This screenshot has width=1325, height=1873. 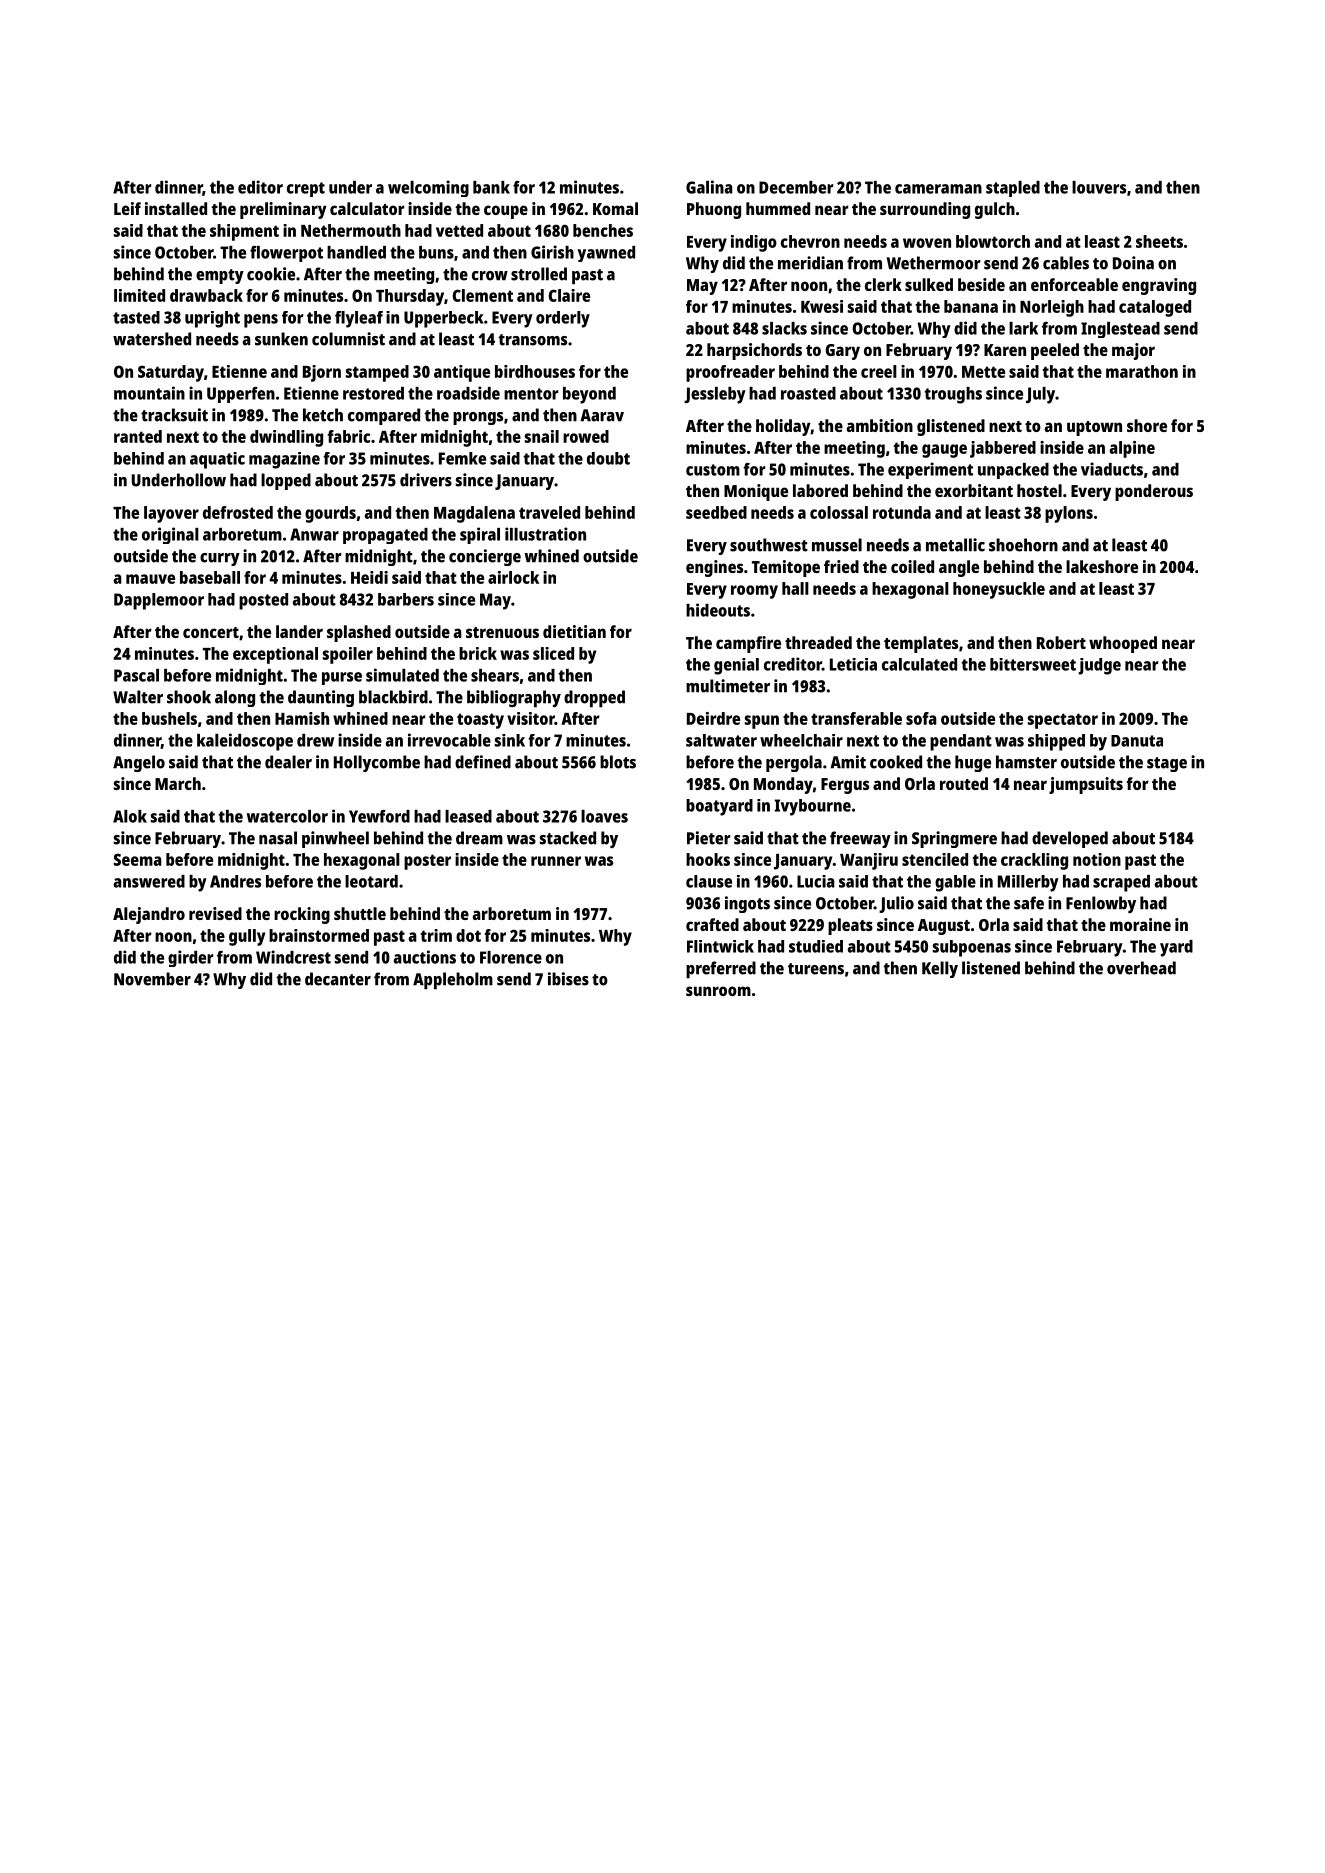 What do you see at coordinates (1140, 924) in the screenshot?
I see `moraine` at bounding box center [1140, 924].
